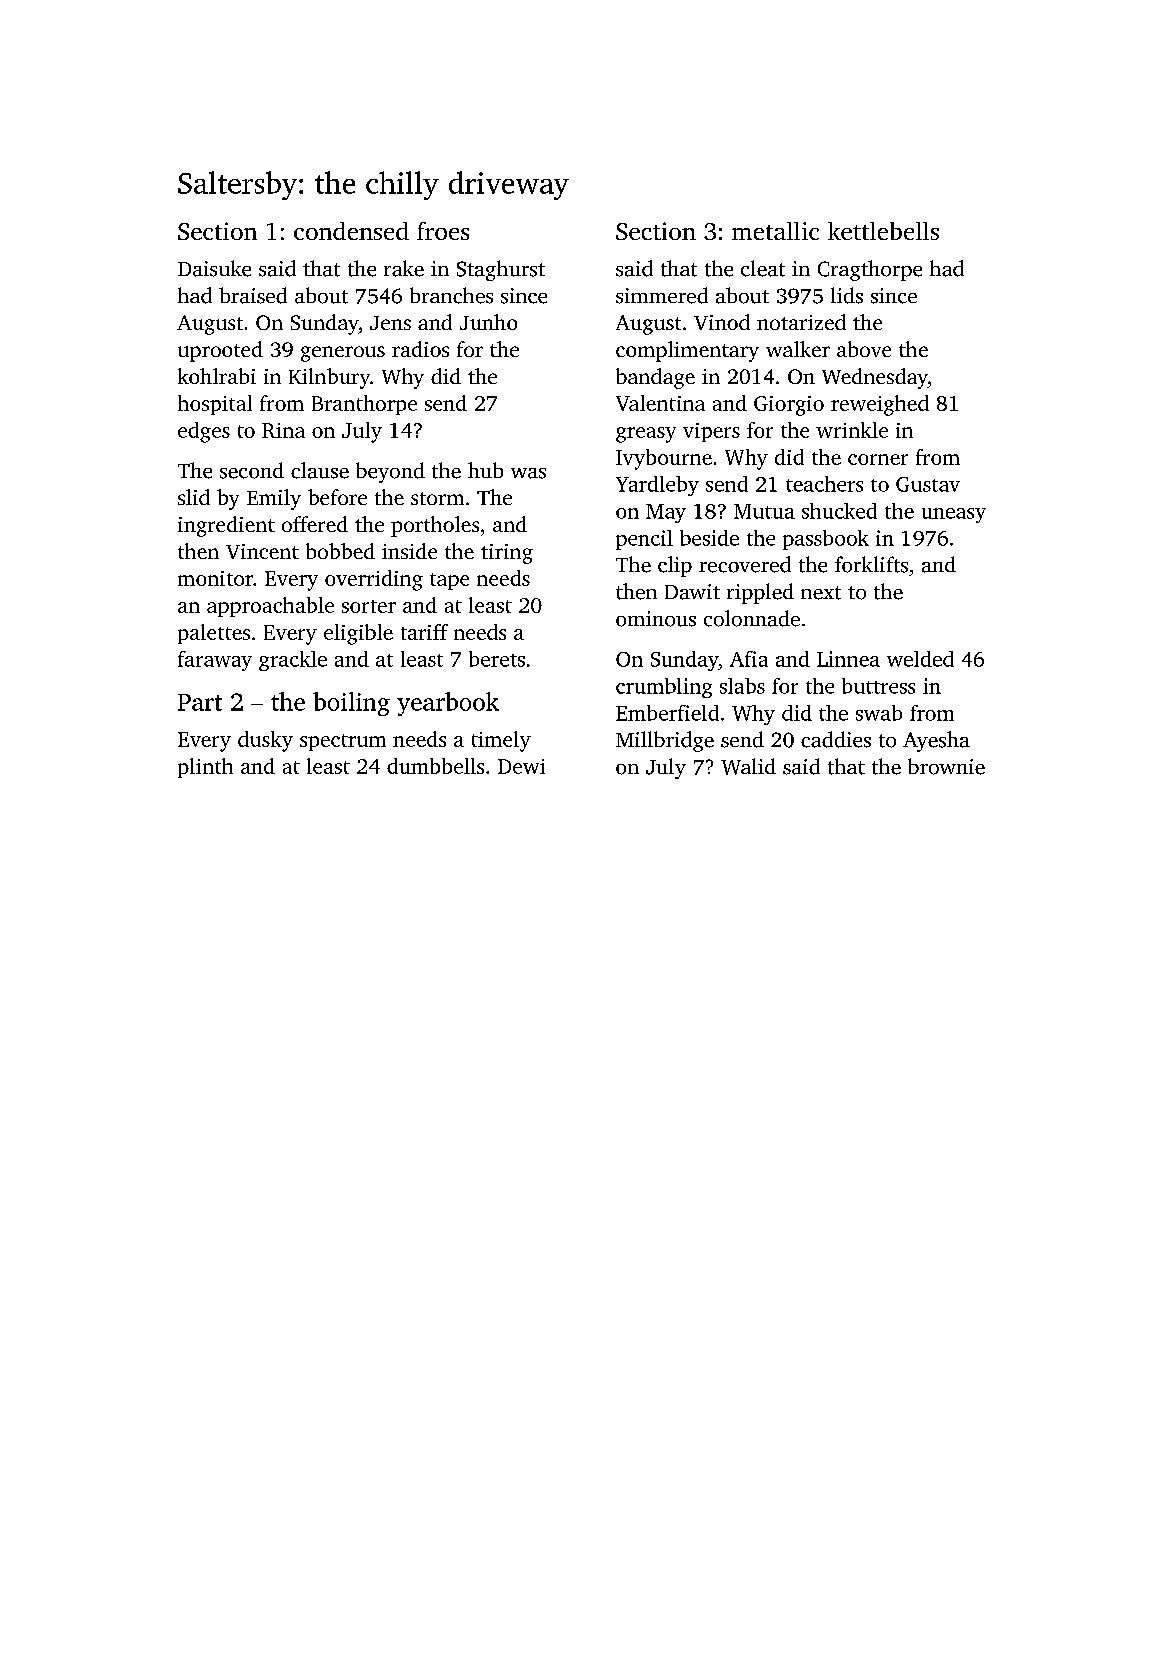  I want to click on kettlebells, so click(883, 231).
